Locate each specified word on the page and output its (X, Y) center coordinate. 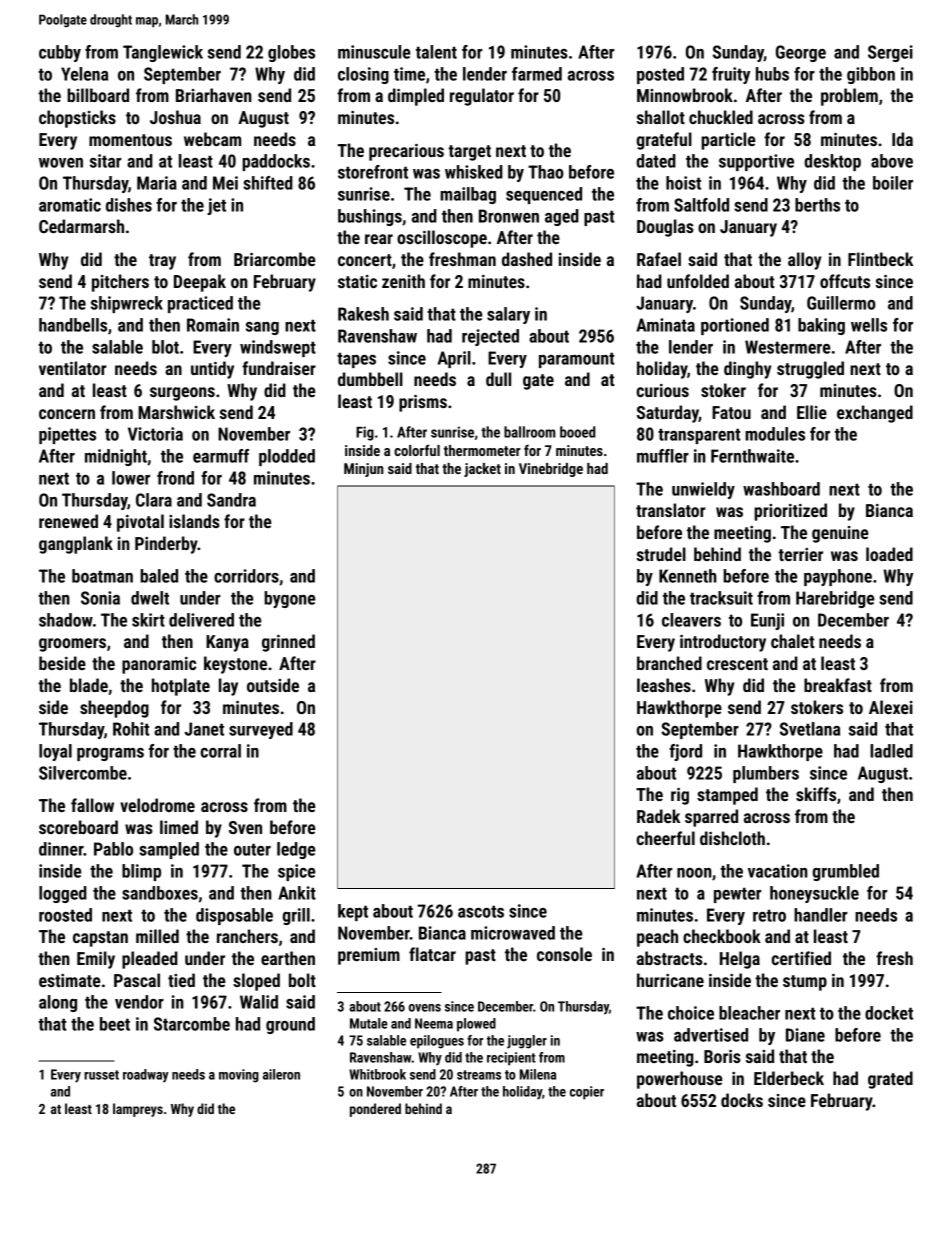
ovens (425, 1008)
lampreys (138, 1110)
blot (165, 347)
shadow (66, 620)
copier (587, 1093)
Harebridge (835, 599)
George (801, 53)
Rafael (659, 259)
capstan (100, 939)
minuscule (374, 52)
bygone (289, 599)
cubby (60, 53)
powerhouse (679, 1080)
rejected (490, 337)
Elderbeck (789, 1078)
